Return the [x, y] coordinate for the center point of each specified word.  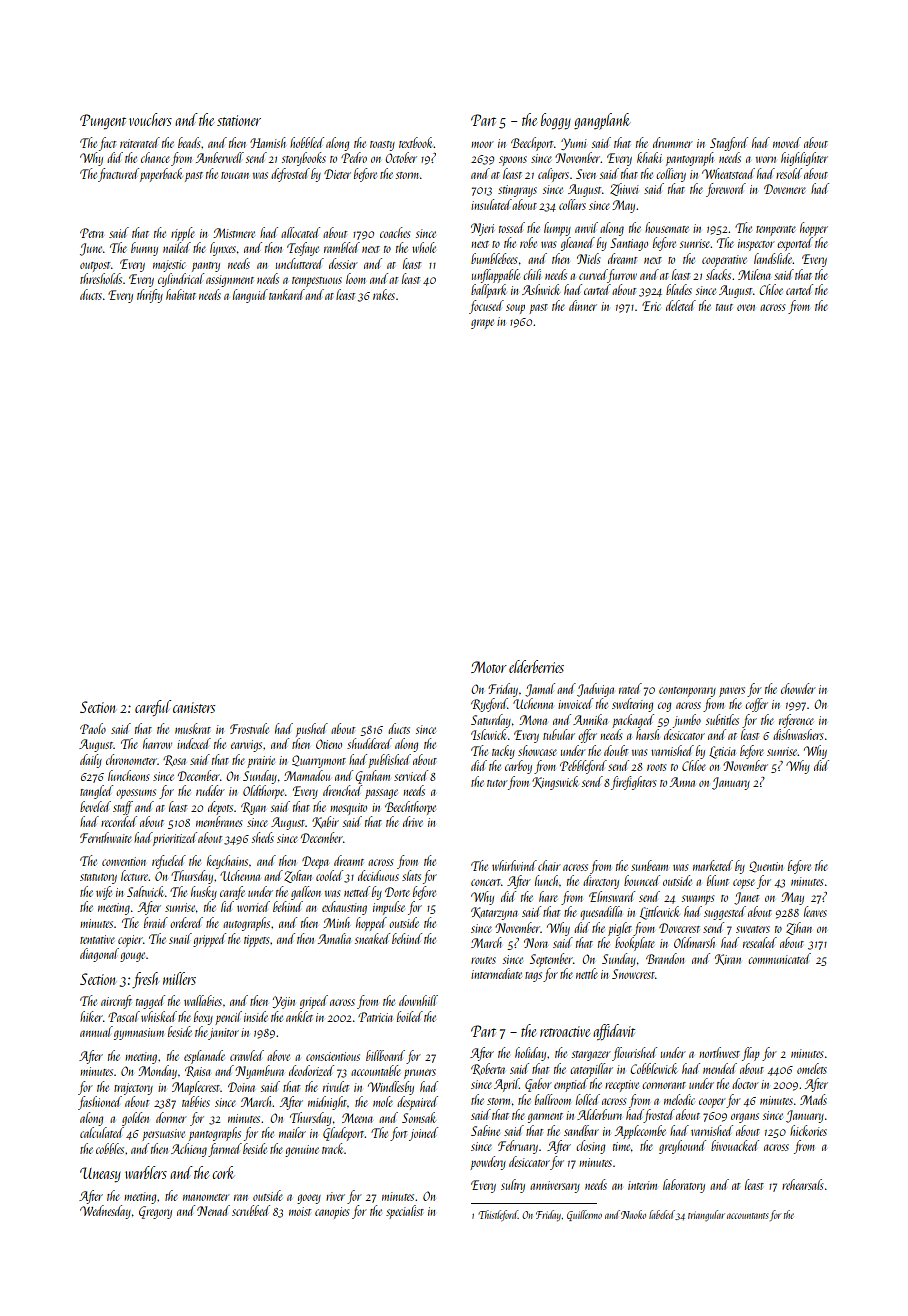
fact [107, 144]
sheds [263, 837]
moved [787, 142]
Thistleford [498, 1215]
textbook [416, 142]
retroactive [565, 1031]
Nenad [213, 1210]
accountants [748, 1216]
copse [744, 884]
